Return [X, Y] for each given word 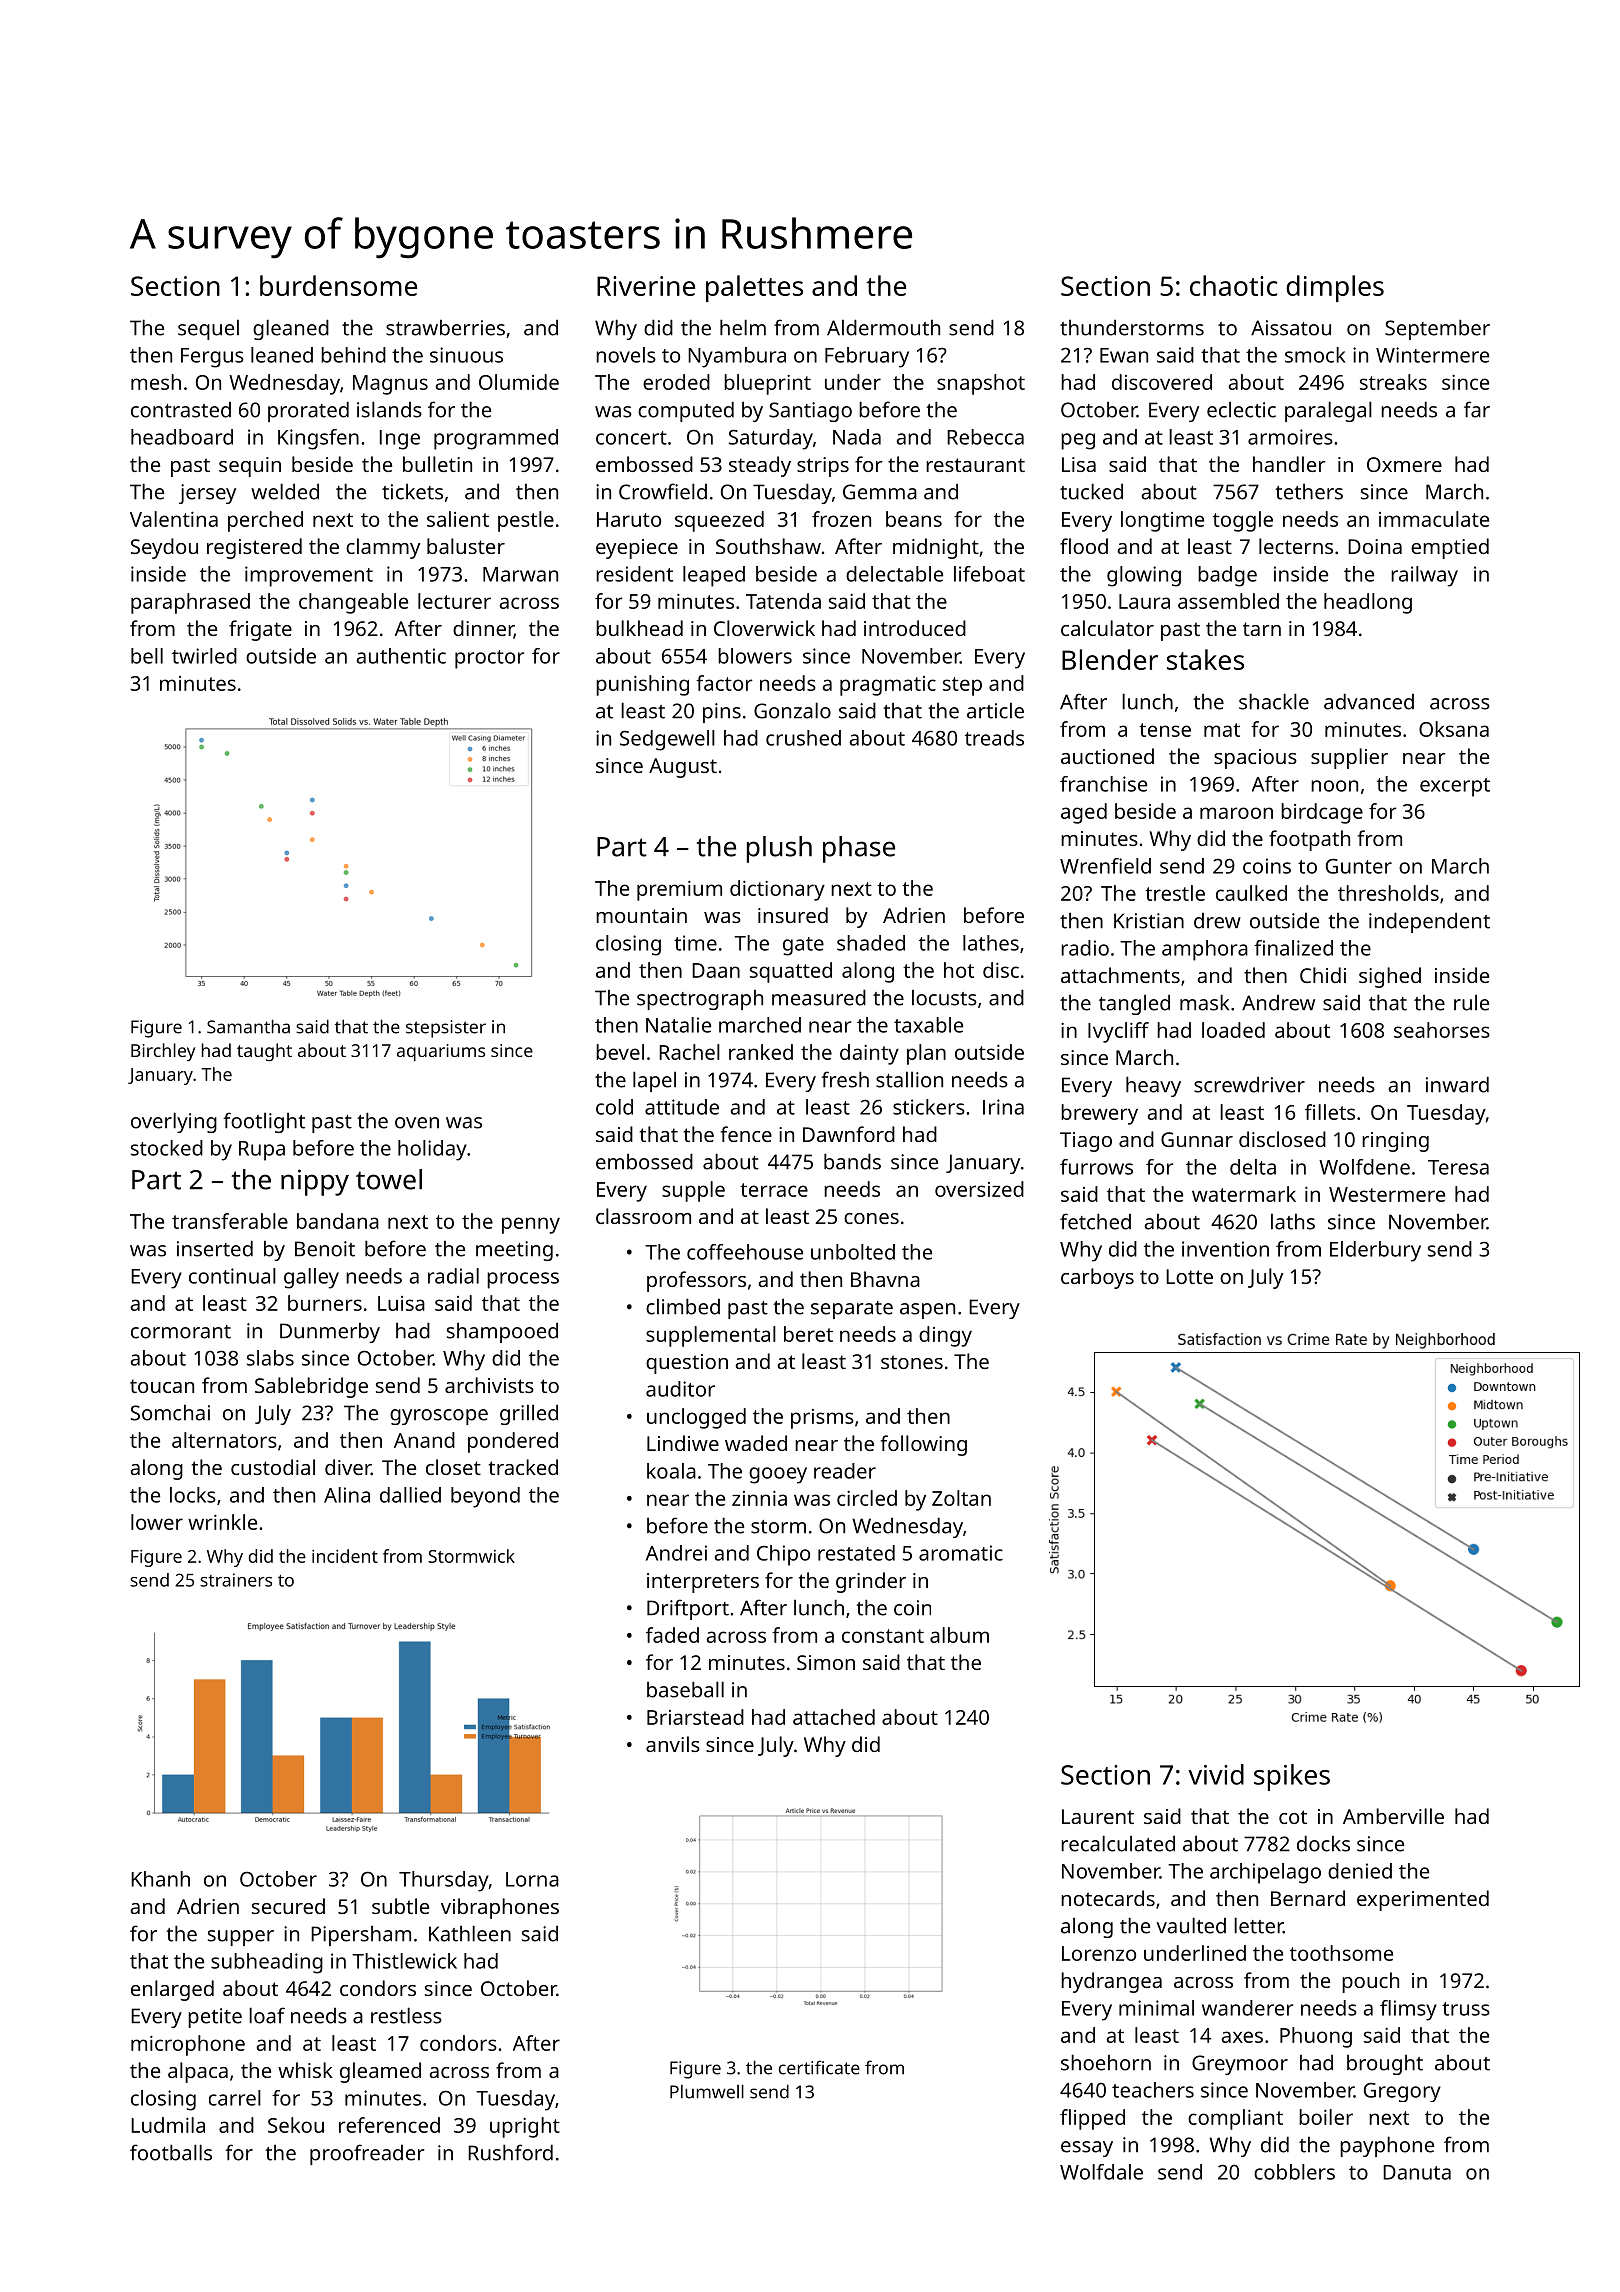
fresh [845, 1079]
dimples [1335, 288]
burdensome [338, 285]
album [959, 1635]
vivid [1216, 1774]
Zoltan [961, 1498]
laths [1293, 1221]
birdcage [1322, 813]
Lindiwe [683, 1443]
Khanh [160, 1879]
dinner [483, 629]
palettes [754, 288]
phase [859, 849]
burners [325, 1303]
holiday [432, 1150]
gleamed [380, 2072]
